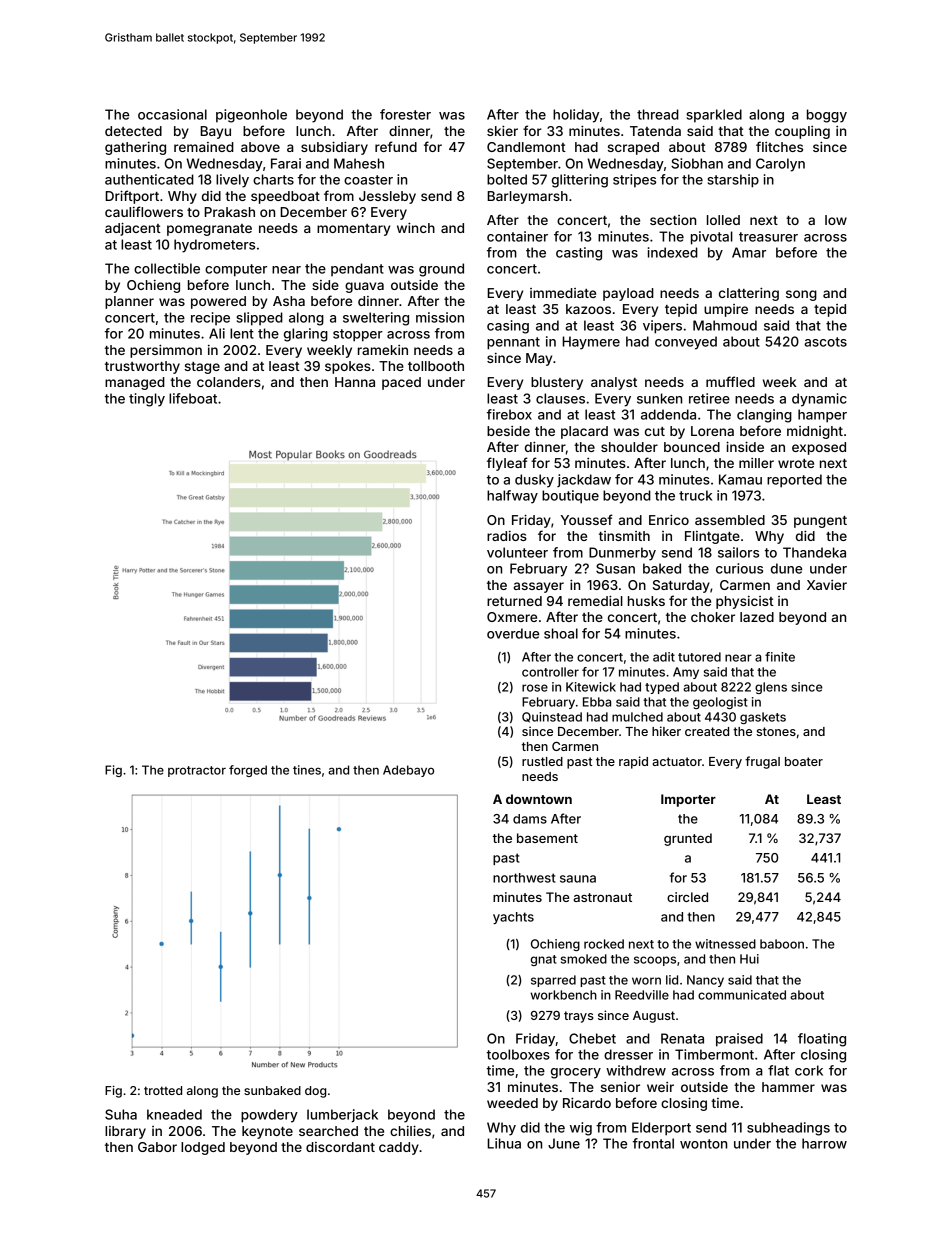  I want to click on overdue, so click(513, 633).
